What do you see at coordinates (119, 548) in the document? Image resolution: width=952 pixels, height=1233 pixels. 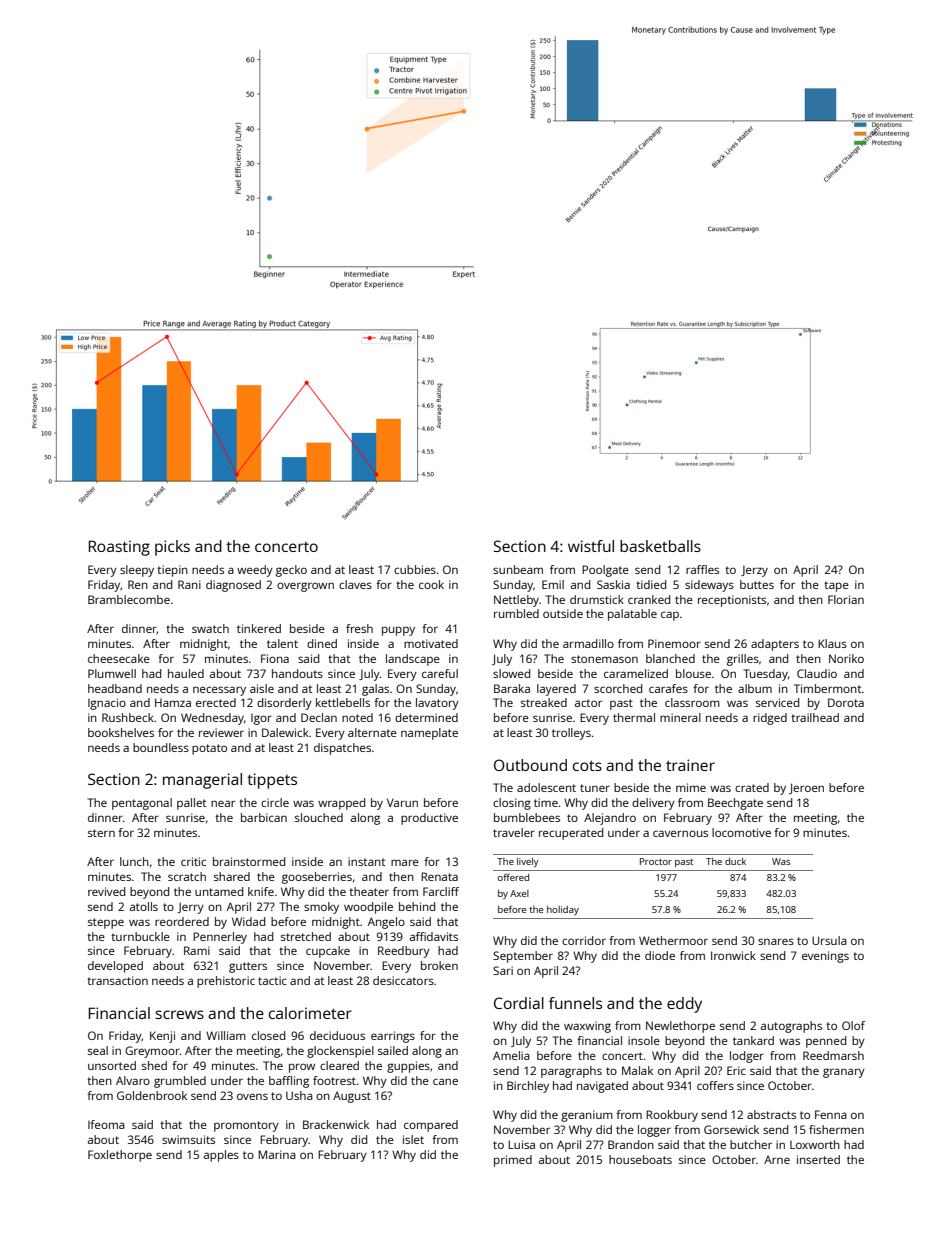 I see `Roasting` at bounding box center [119, 548].
